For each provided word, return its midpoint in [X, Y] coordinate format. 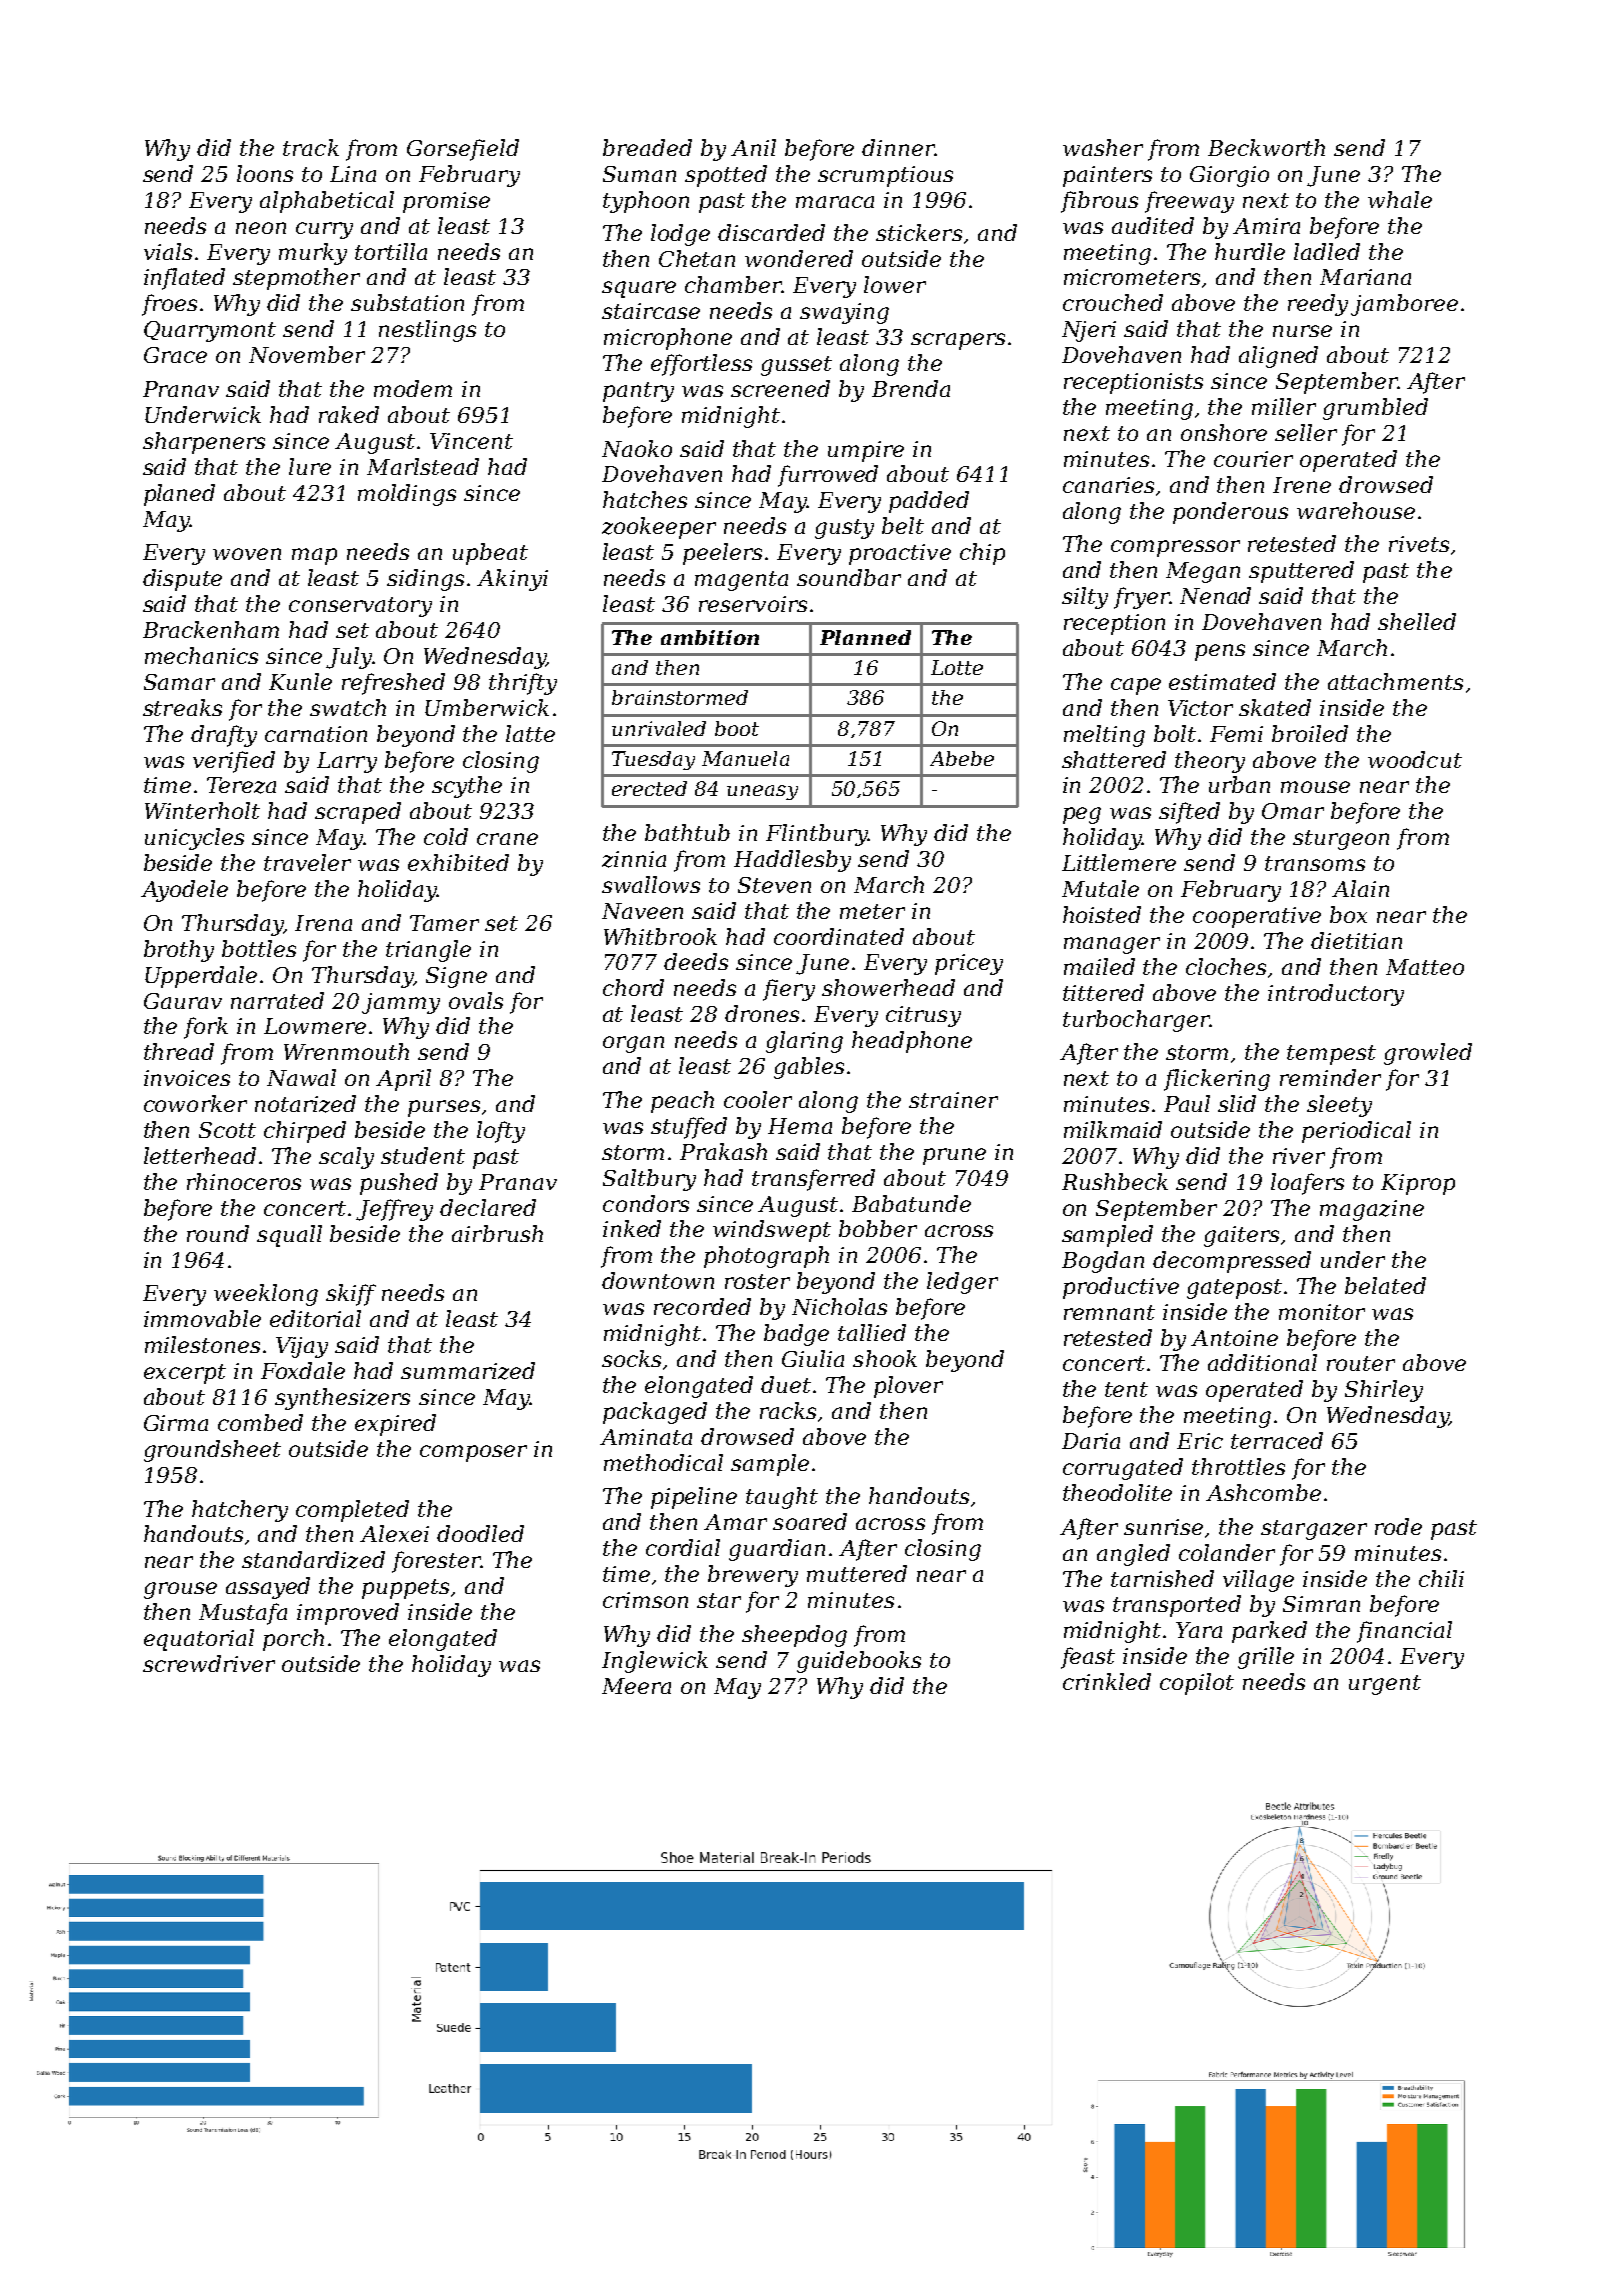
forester [436, 1562]
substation [407, 302]
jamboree [1404, 305]
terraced [1277, 1440]
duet [786, 1384]
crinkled [1107, 1681]
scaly [346, 1158]
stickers [919, 232]
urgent [1385, 1685]
